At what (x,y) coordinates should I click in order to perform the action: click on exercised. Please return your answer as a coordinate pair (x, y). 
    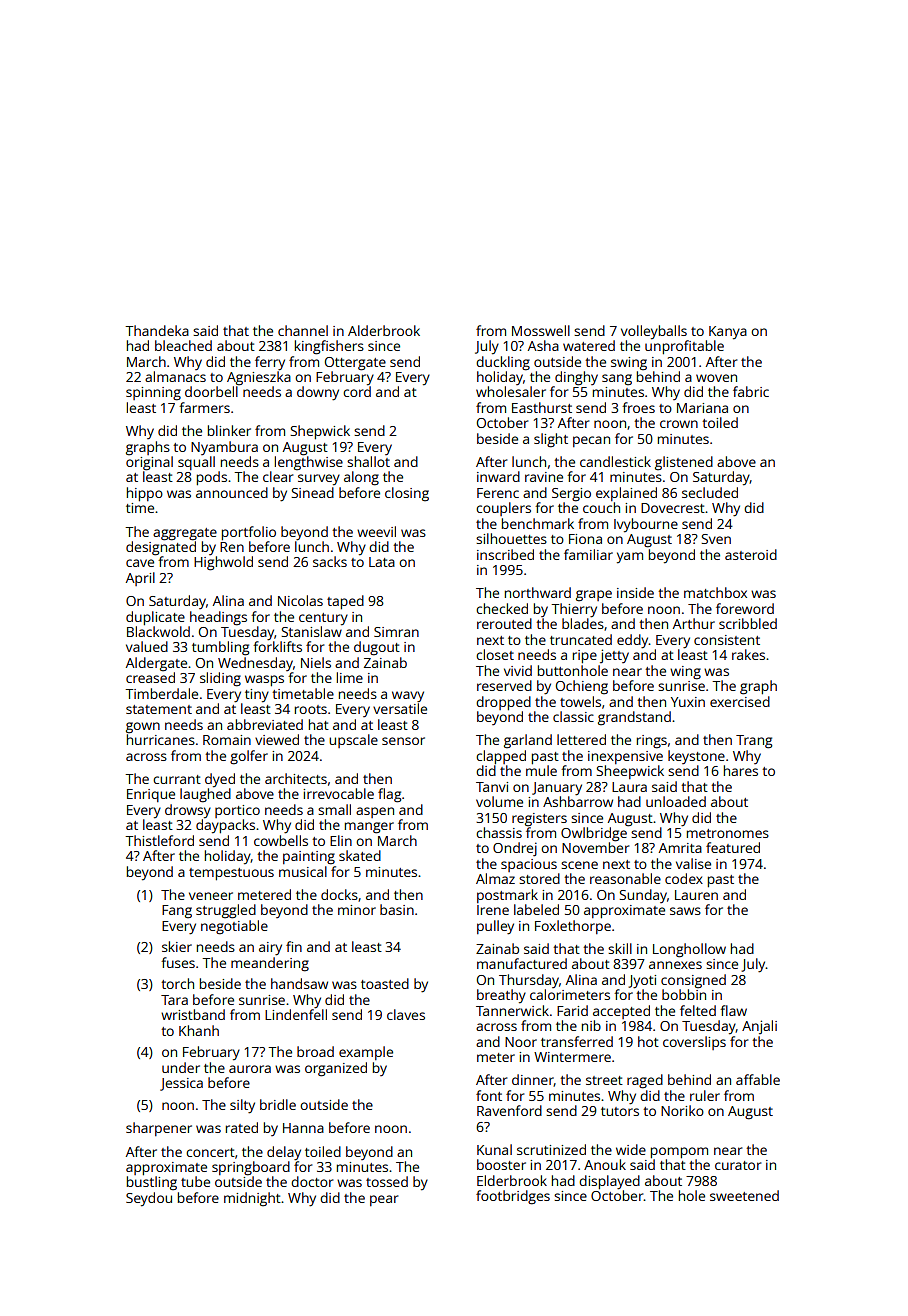
    Looking at the image, I should click on (740, 701).
